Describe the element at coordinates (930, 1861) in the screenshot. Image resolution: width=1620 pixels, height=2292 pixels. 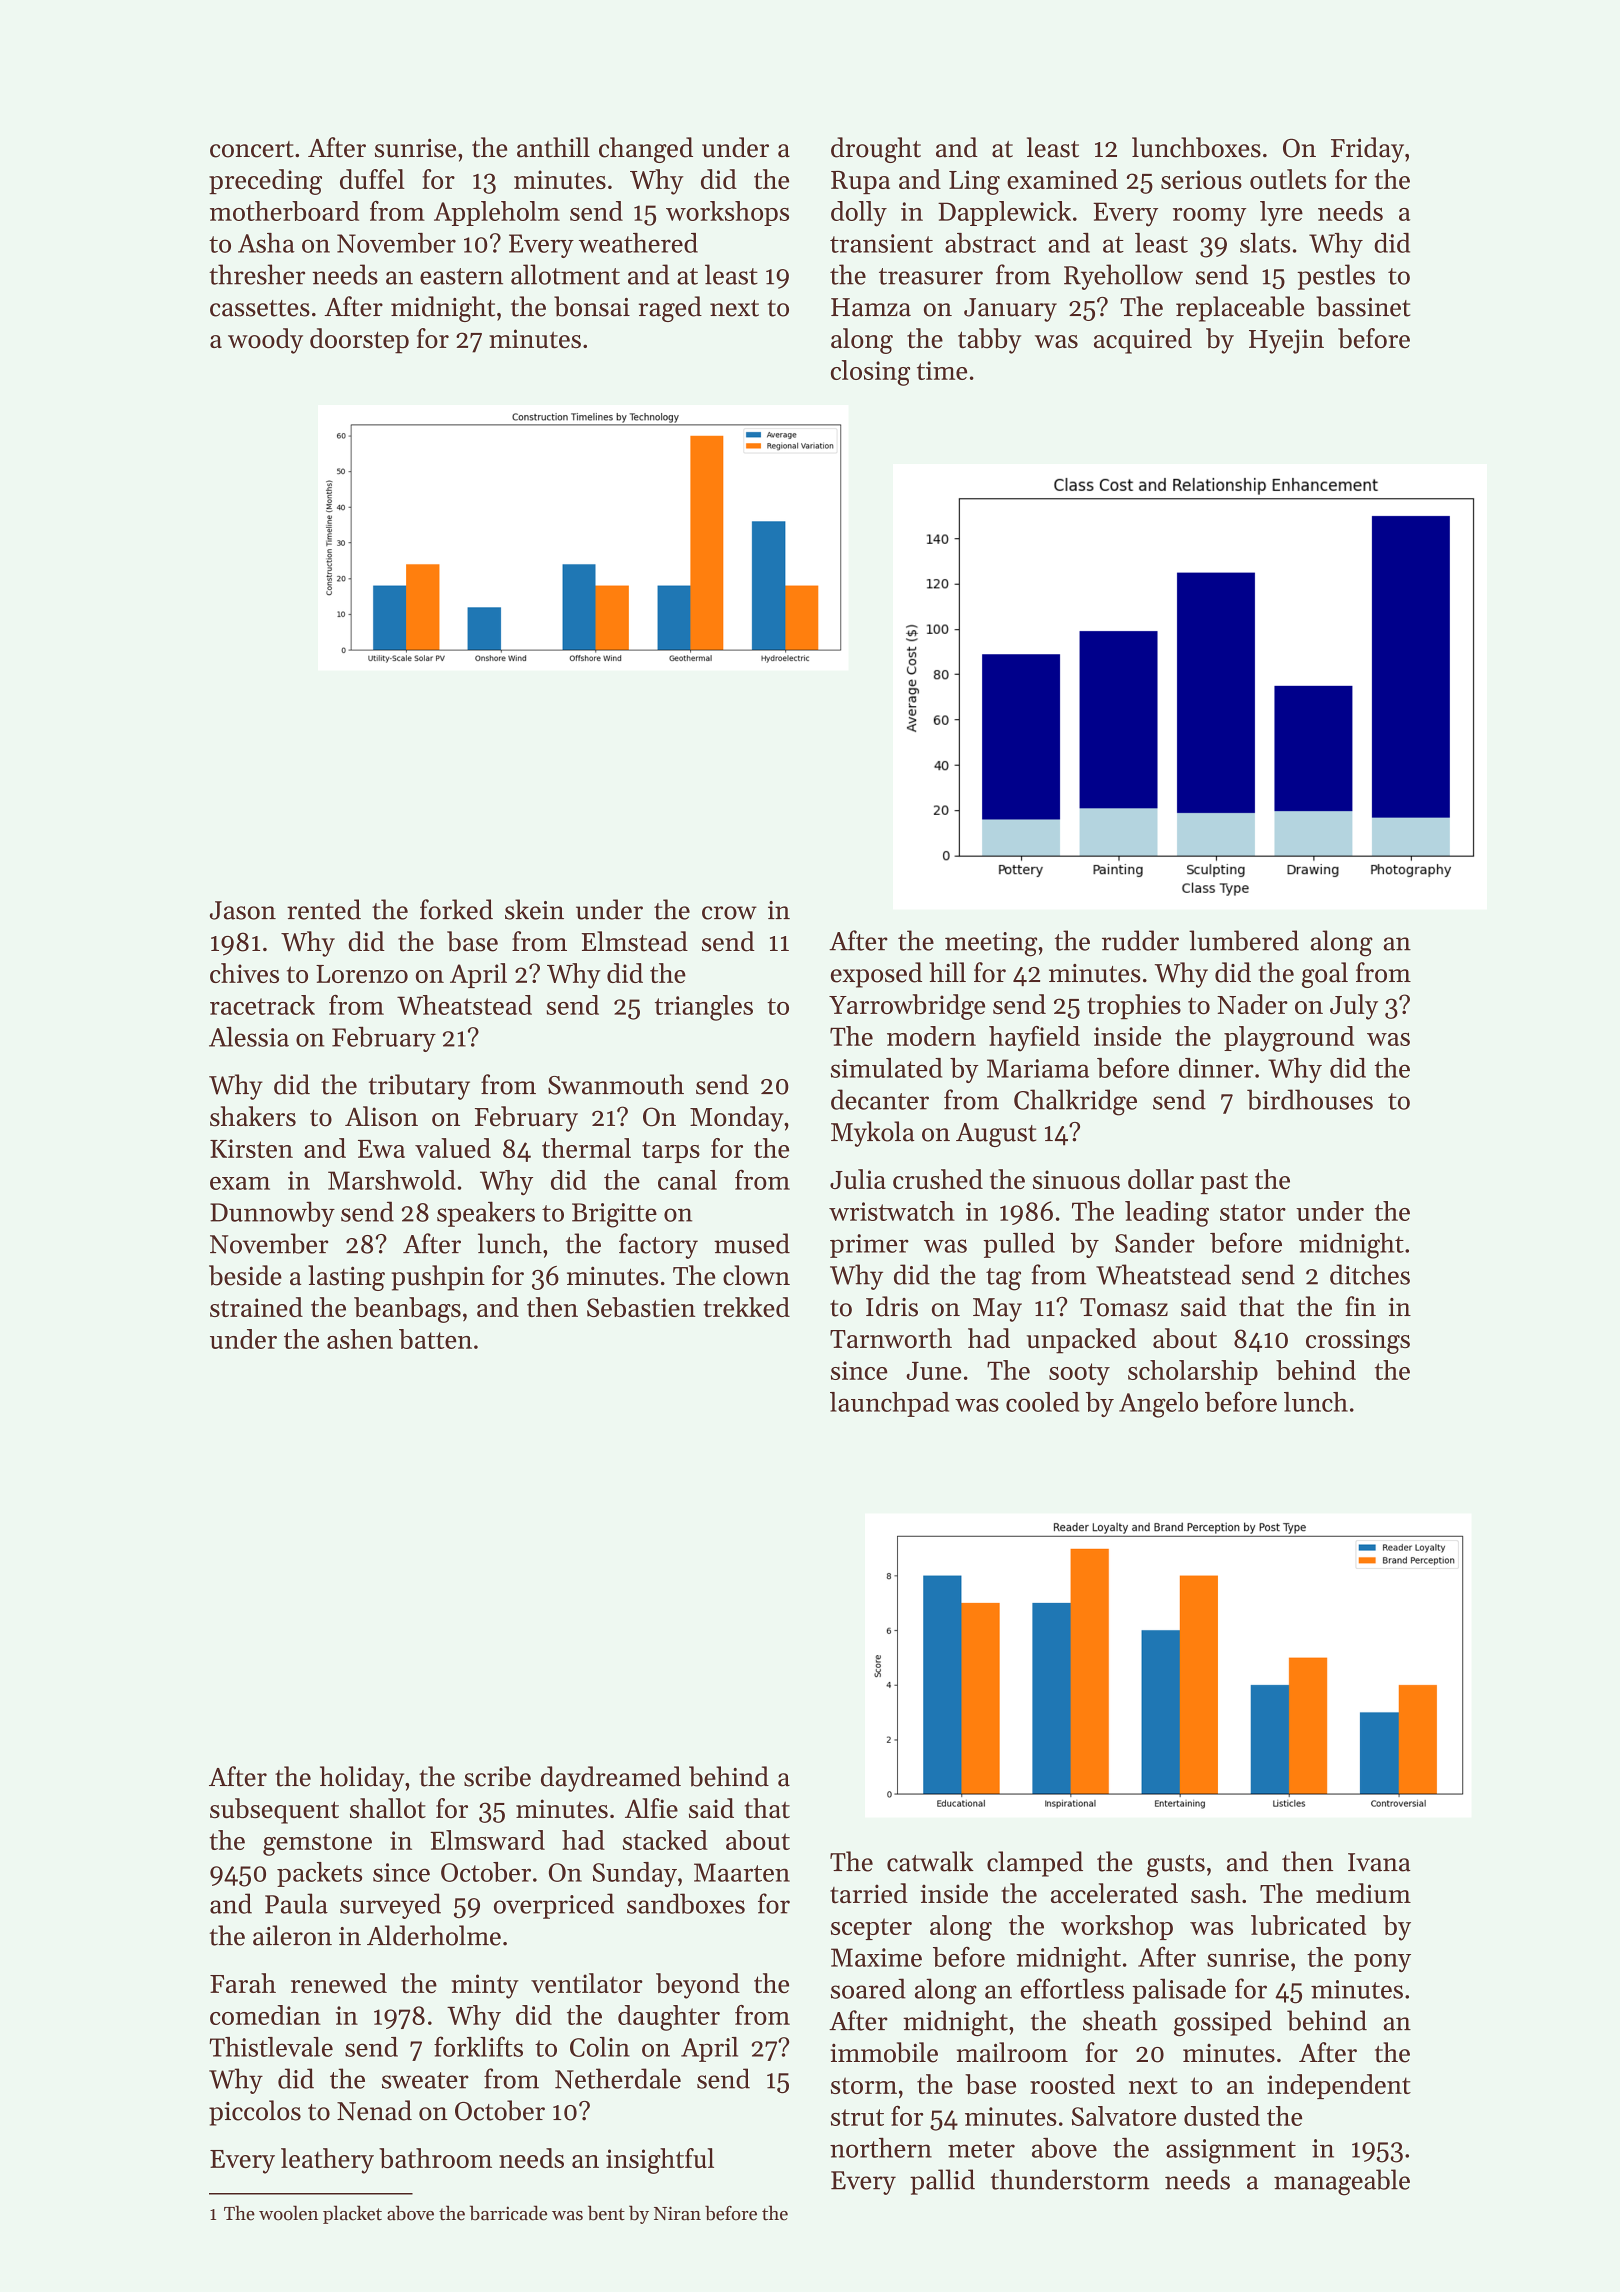
I see `catwalk` at that location.
